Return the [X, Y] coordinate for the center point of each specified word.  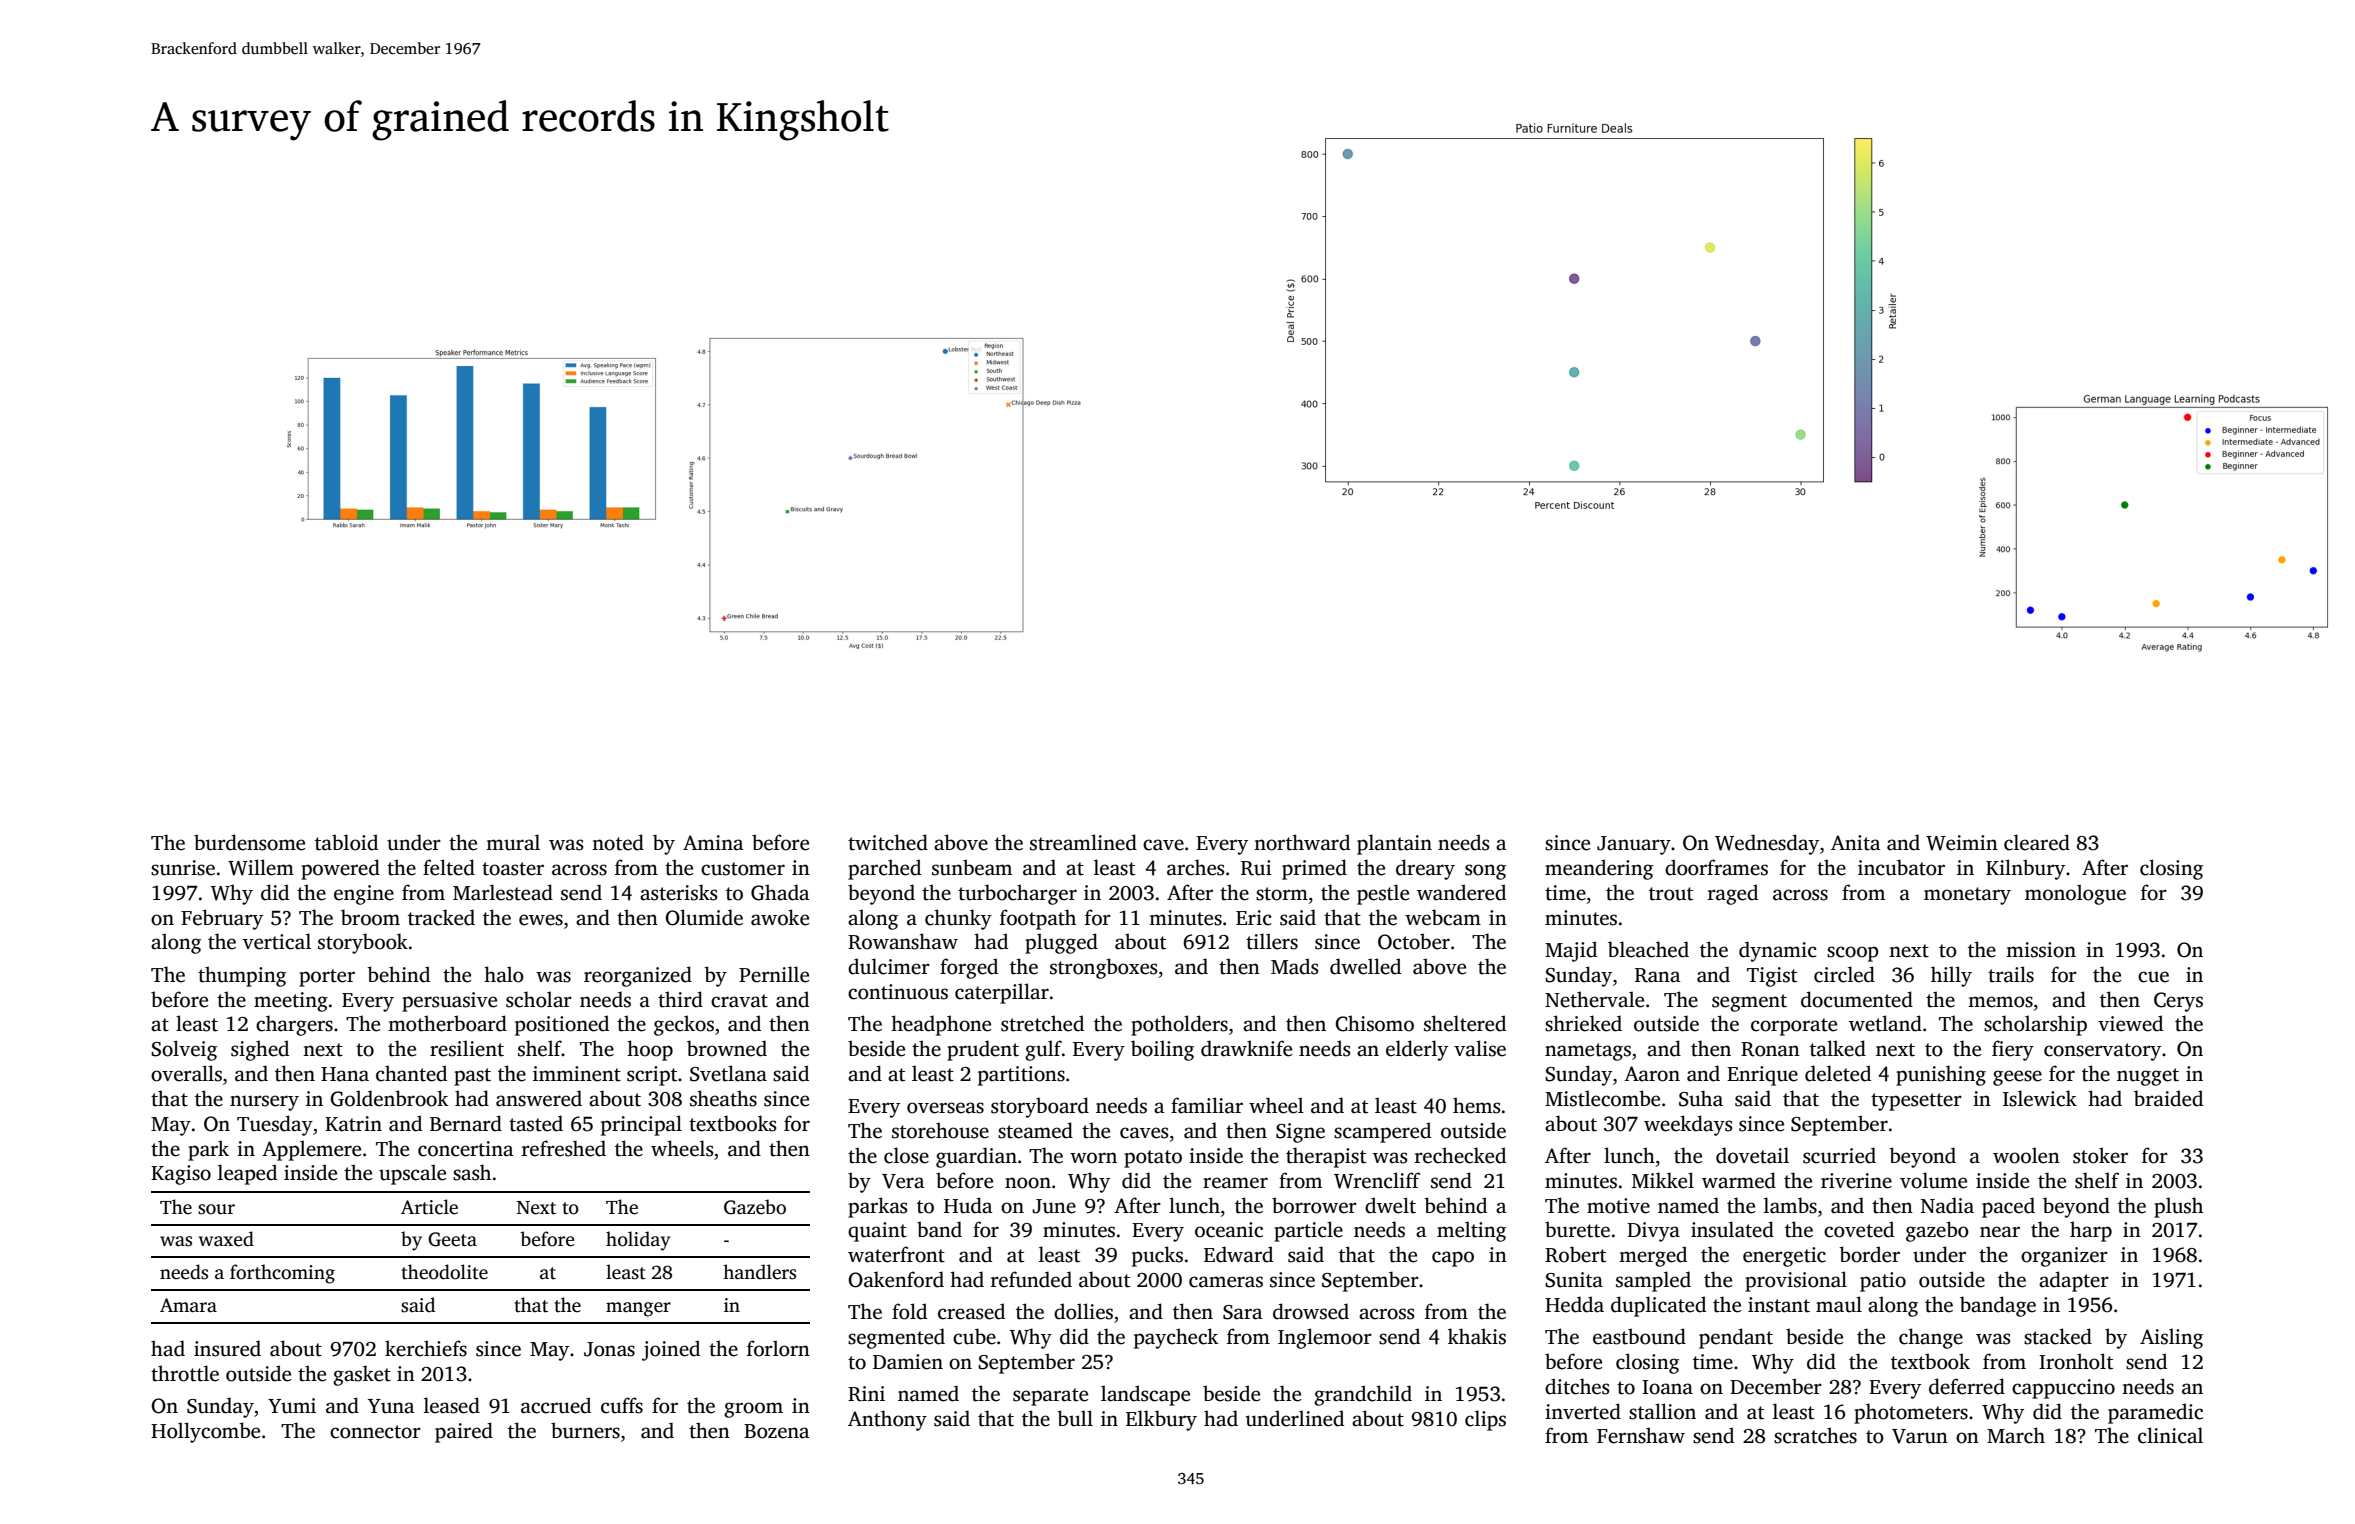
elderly [1417, 1050]
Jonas [609, 1349]
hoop [650, 1050]
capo [1453, 1259]
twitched [888, 842]
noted [618, 842]
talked [1838, 1048]
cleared [2037, 842]
